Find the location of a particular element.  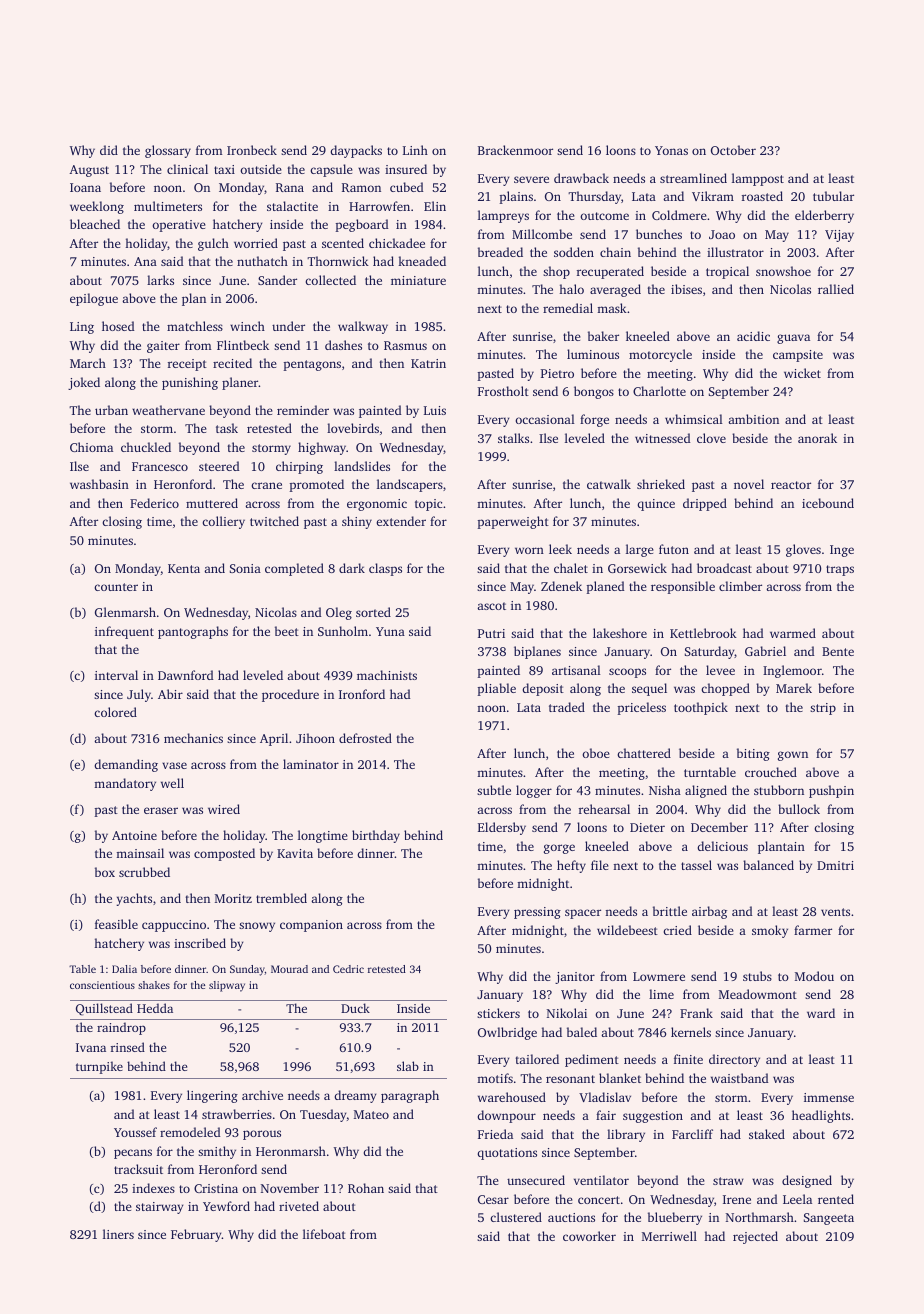

airbag is located at coordinates (709, 912).
